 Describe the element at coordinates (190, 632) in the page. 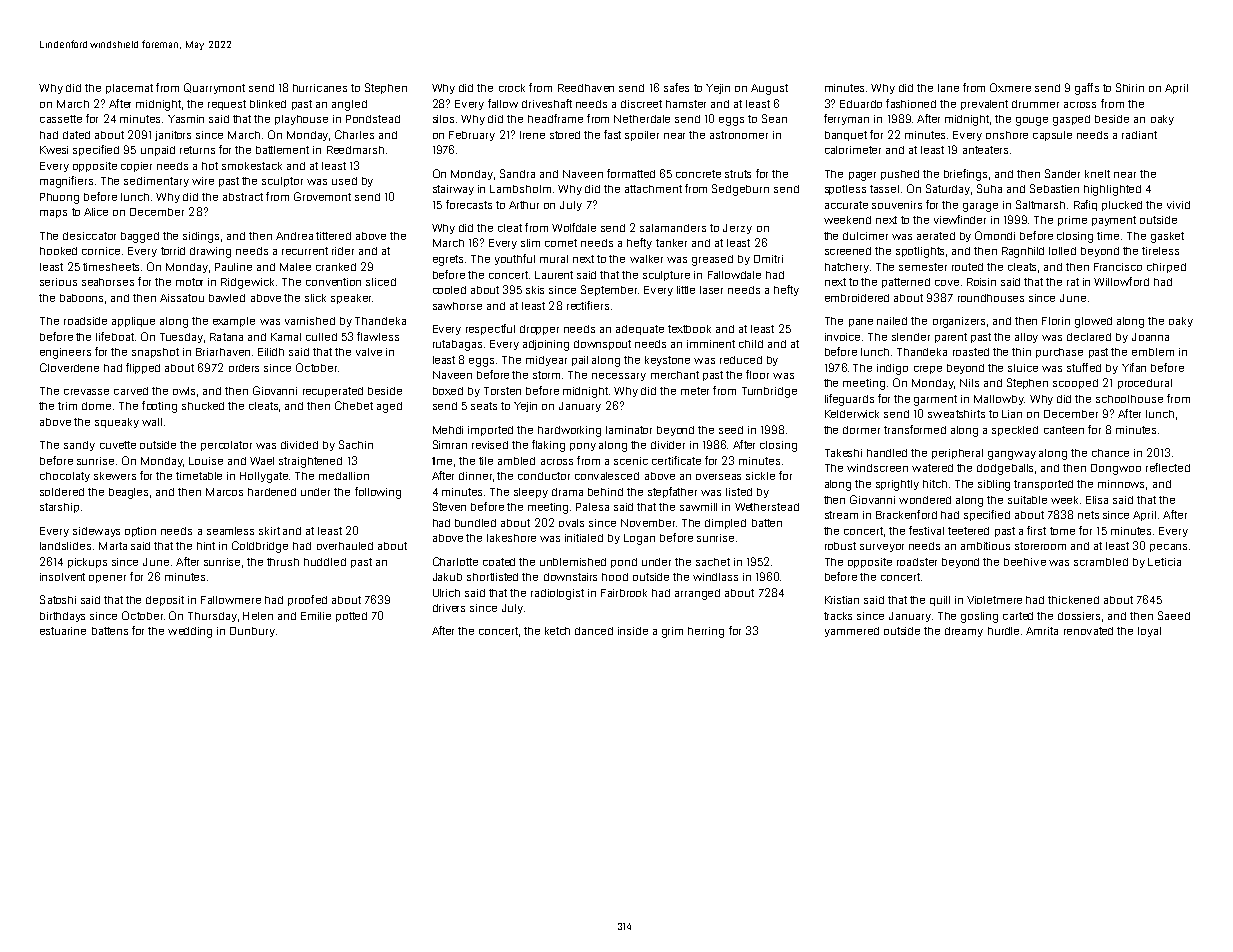

I see `wedding` at that location.
